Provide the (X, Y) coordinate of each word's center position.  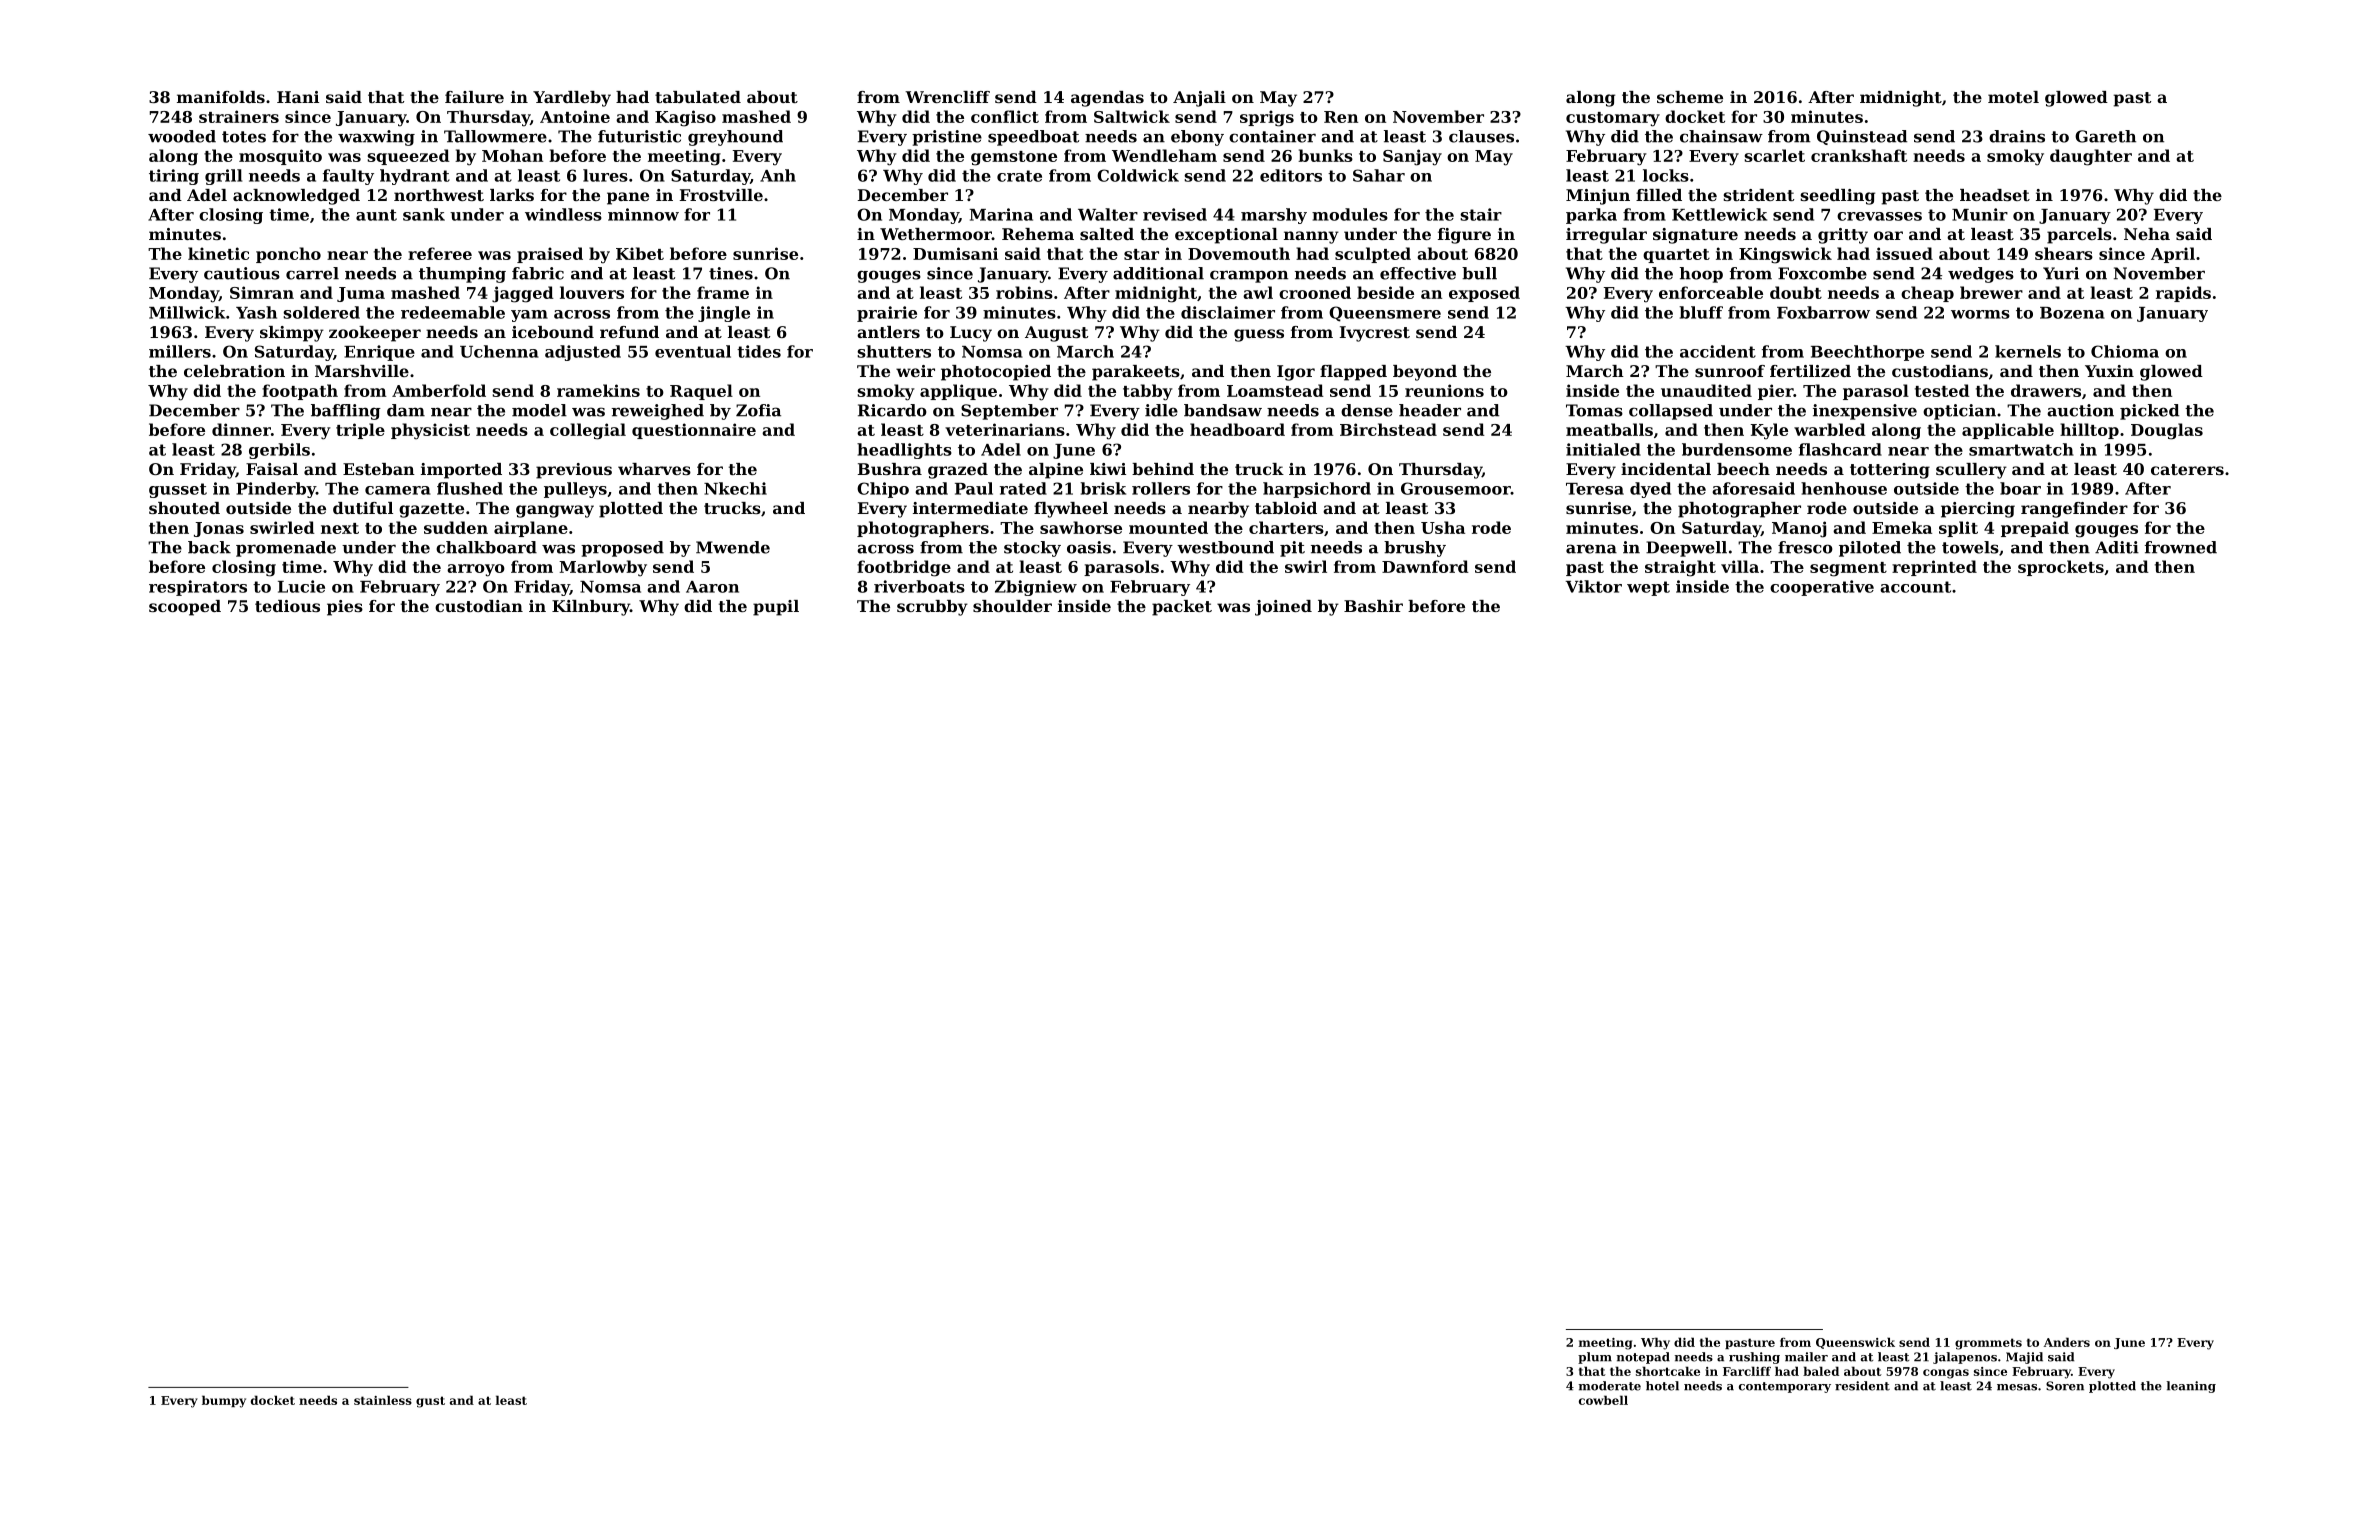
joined (1283, 608)
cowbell (1603, 1400)
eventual (693, 351)
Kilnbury (591, 608)
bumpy (224, 1401)
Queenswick (1855, 1343)
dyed (1650, 490)
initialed (1603, 449)
